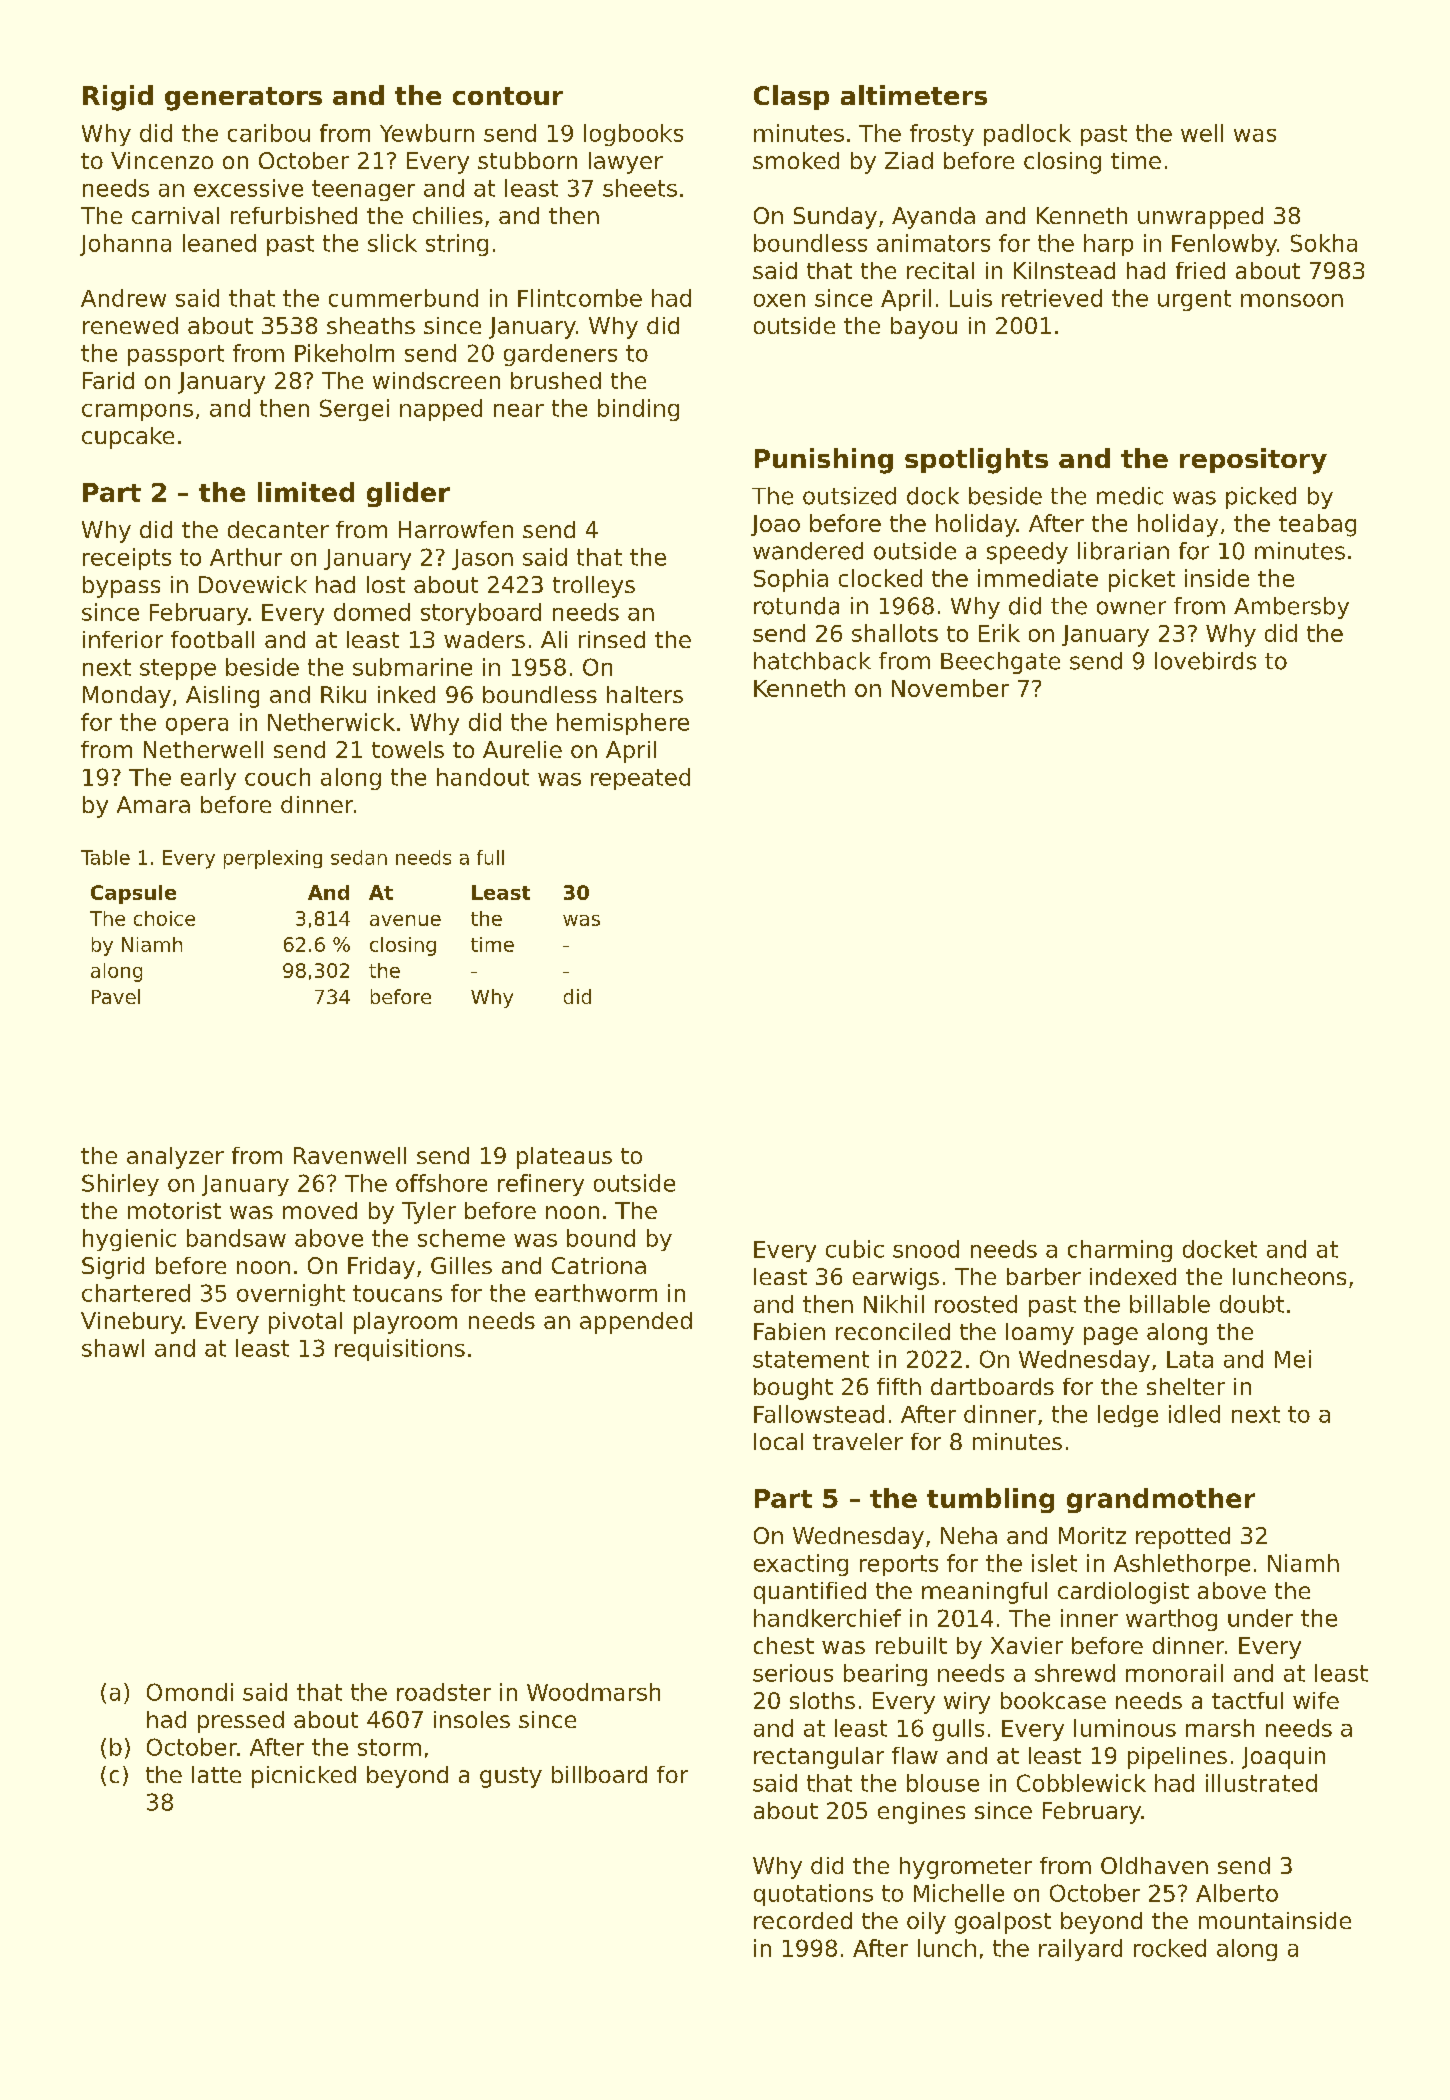 The image size is (1450, 2100). What do you see at coordinates (490, 857) in the screenshot?
I see `full` at bounding box center [490, 857].
